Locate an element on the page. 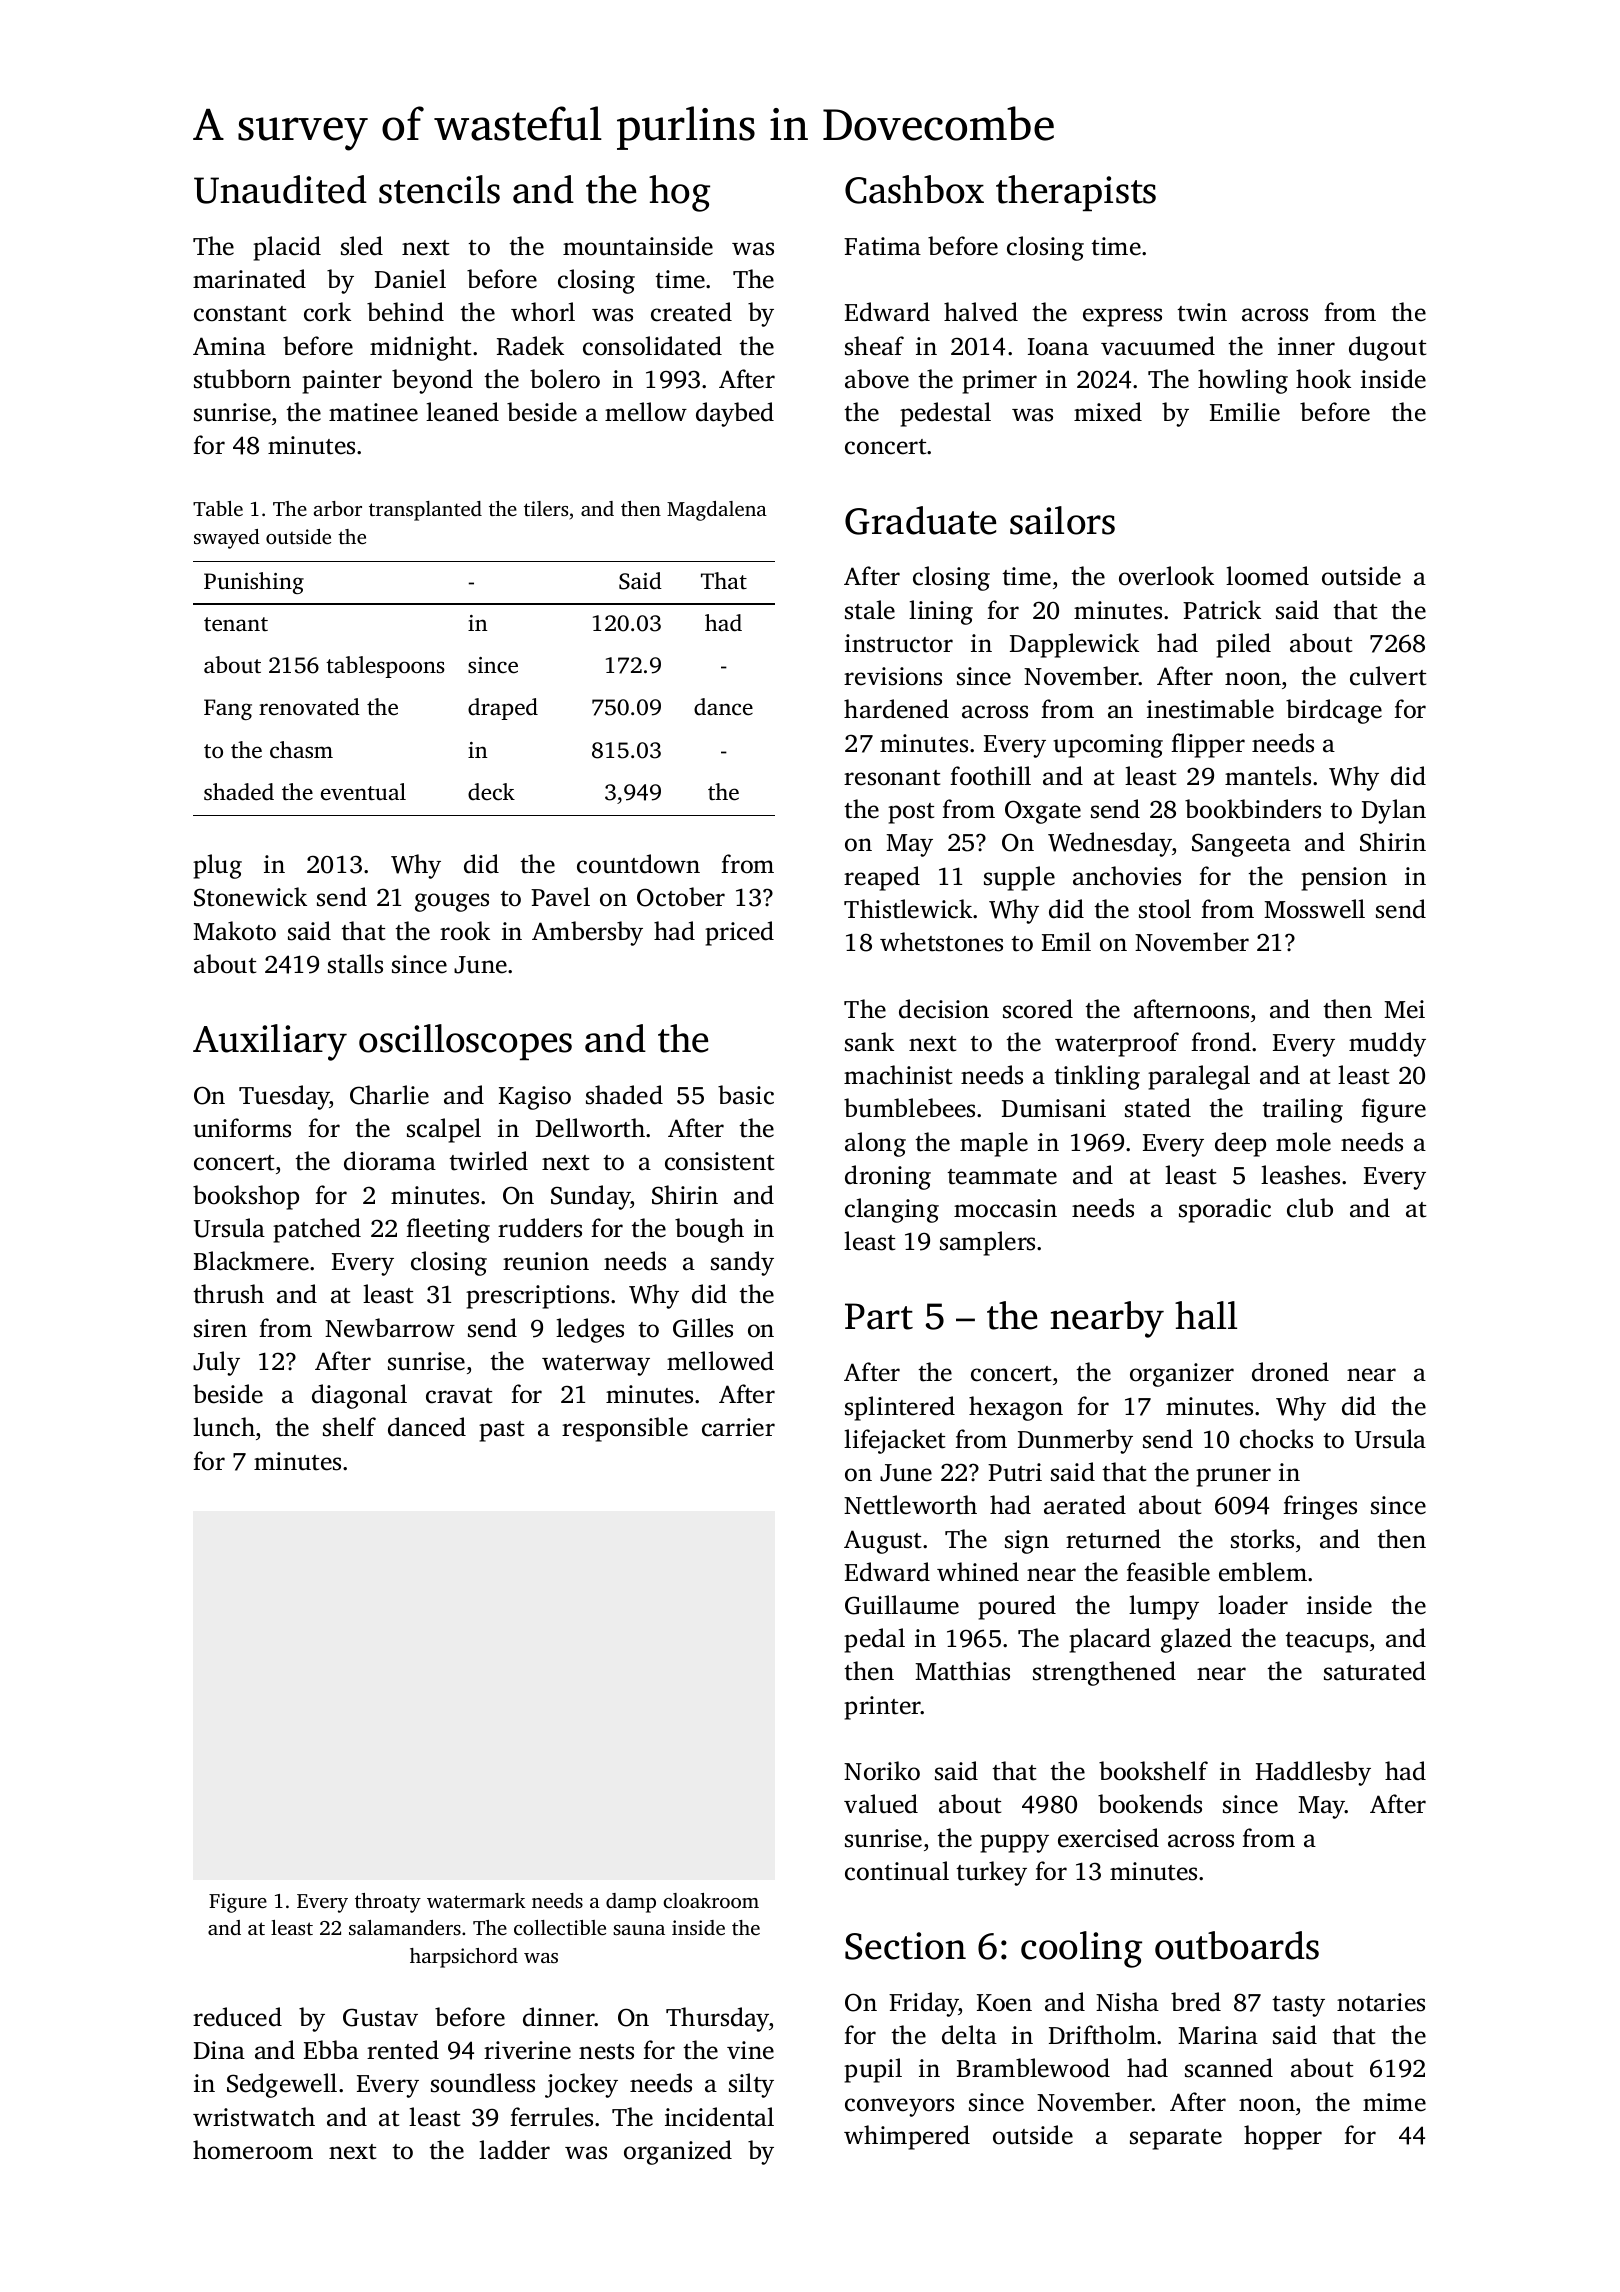 This page has height=2292, width=1620. Dina is located at coordinates (219, 2050).
